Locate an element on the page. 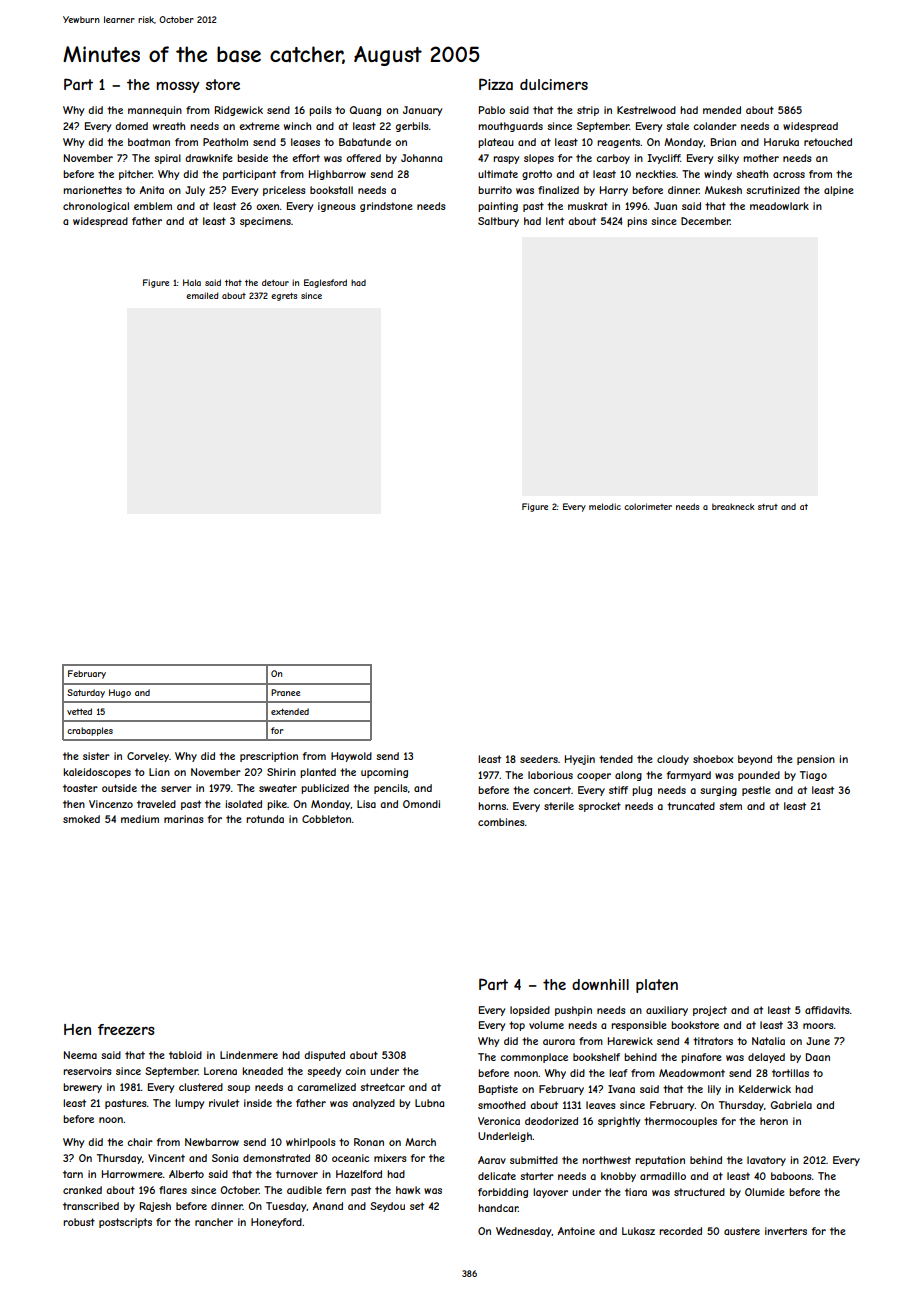  chronological is located at coordinates (96, 207).
